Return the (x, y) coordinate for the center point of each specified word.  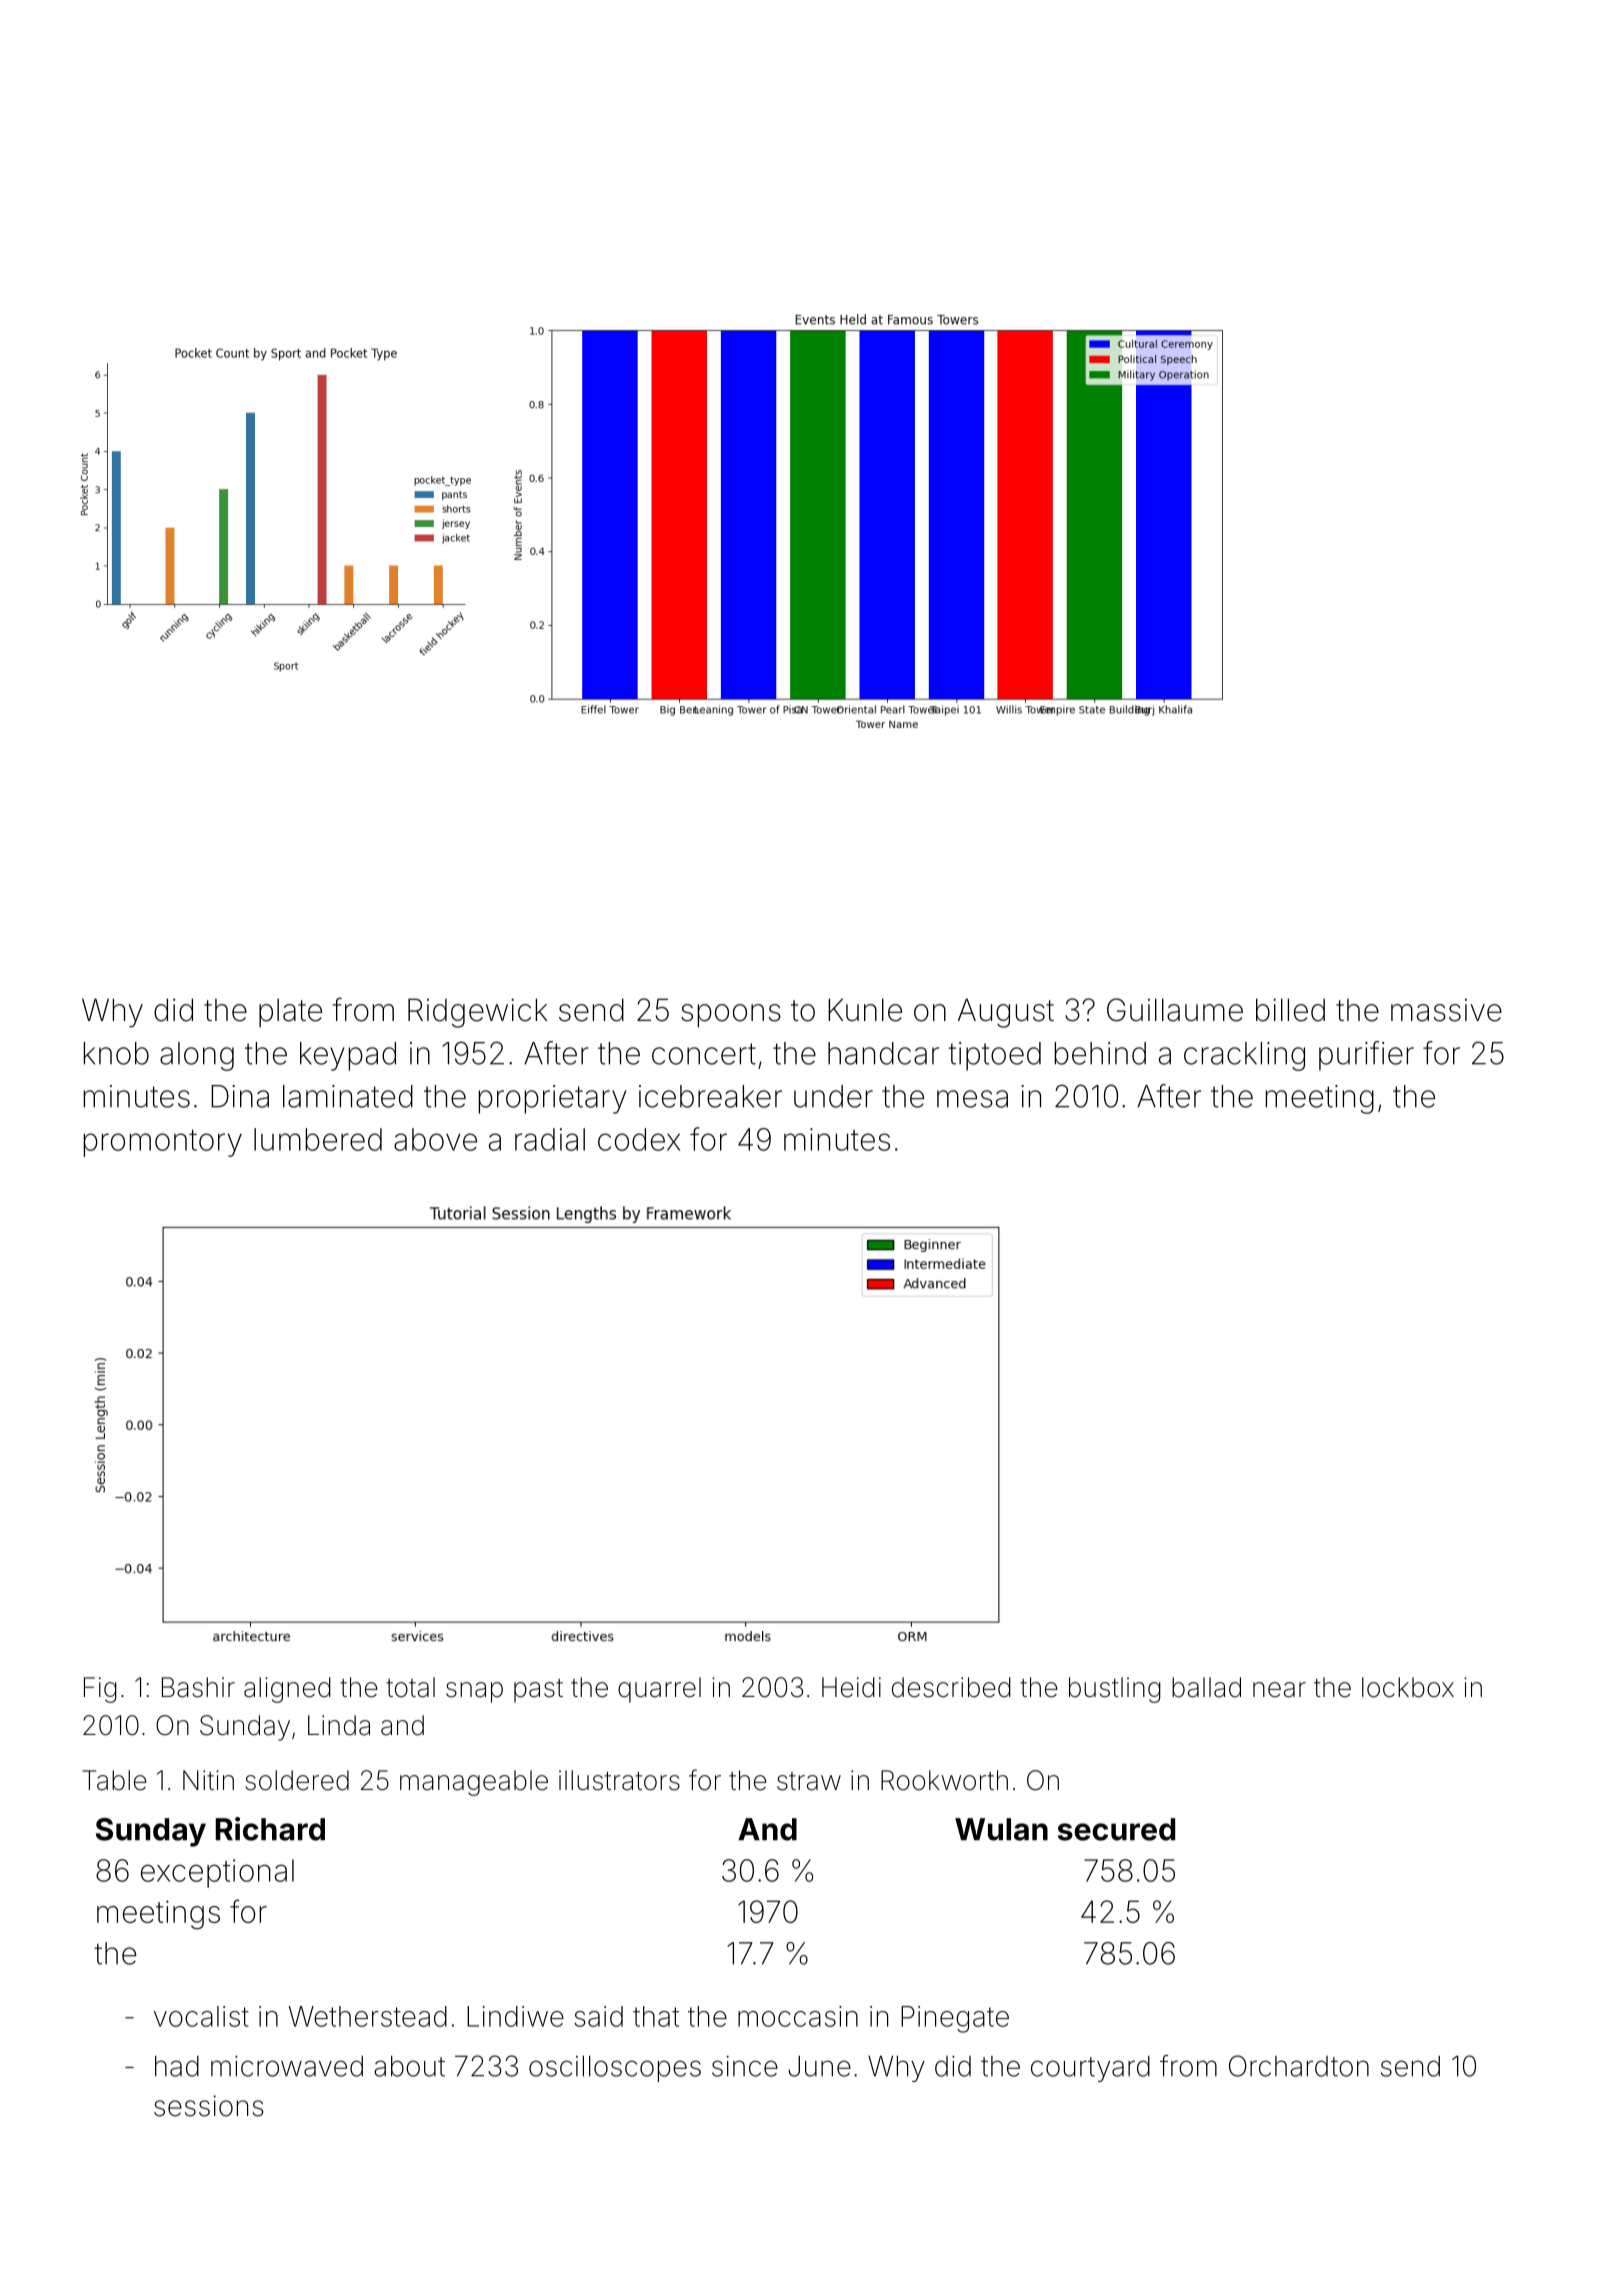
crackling (1244, 1056)
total (410, 1687)
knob (116, 1053)
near (1279, 1690)
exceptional (217, 1873)
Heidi (851, 1687)
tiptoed (995, 1056)
